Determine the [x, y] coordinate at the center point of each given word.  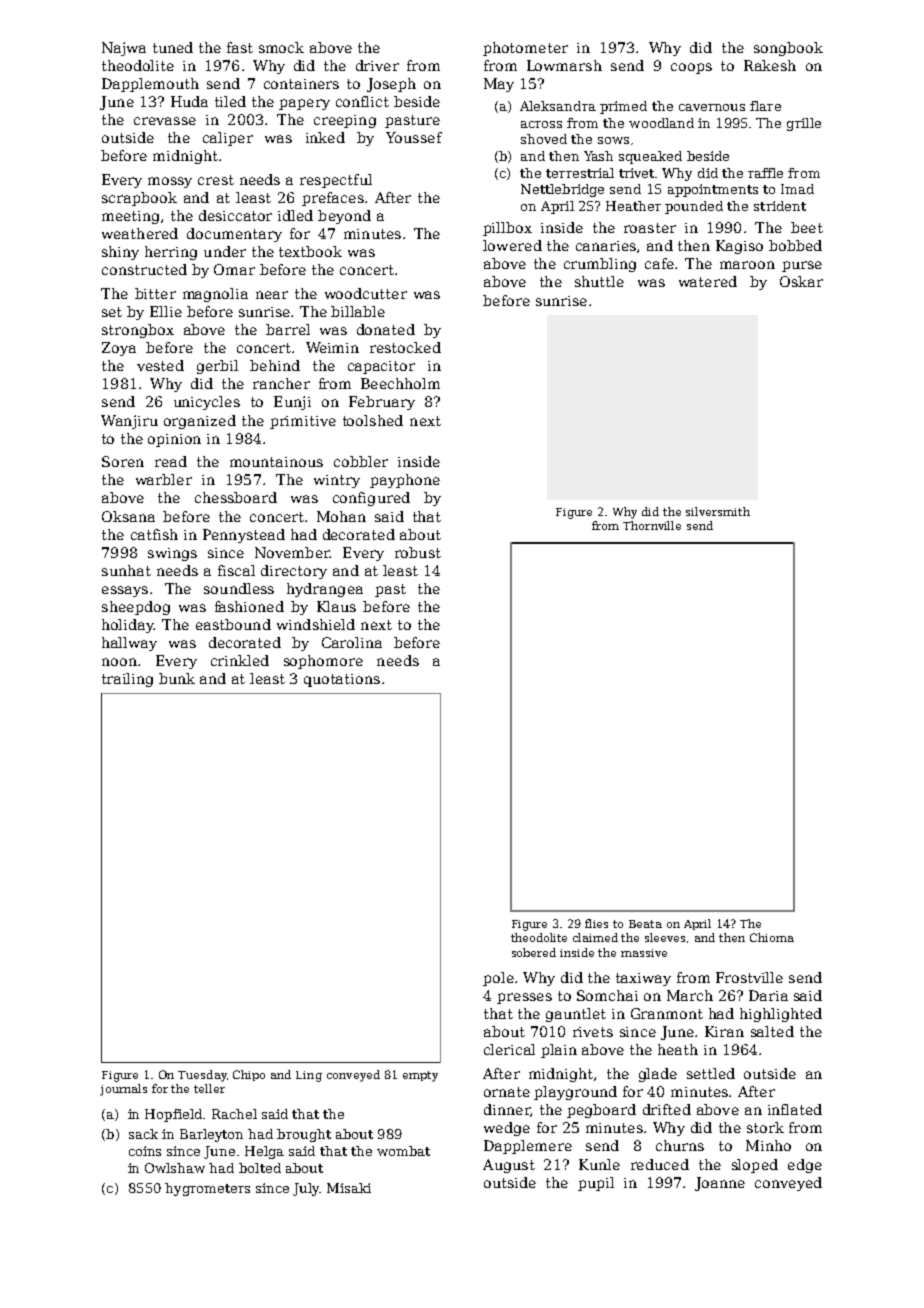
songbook [788, 49]
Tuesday [202, 1076]
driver [377, 65]
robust [418, 552]
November [292, 552]
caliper [228, 139]
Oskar [801, 281]
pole [498, 979]
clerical [509, 1049]
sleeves [665, 937]
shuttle [599, 281]
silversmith [718, 511]
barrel [288, 329]
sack [143, 1134]
